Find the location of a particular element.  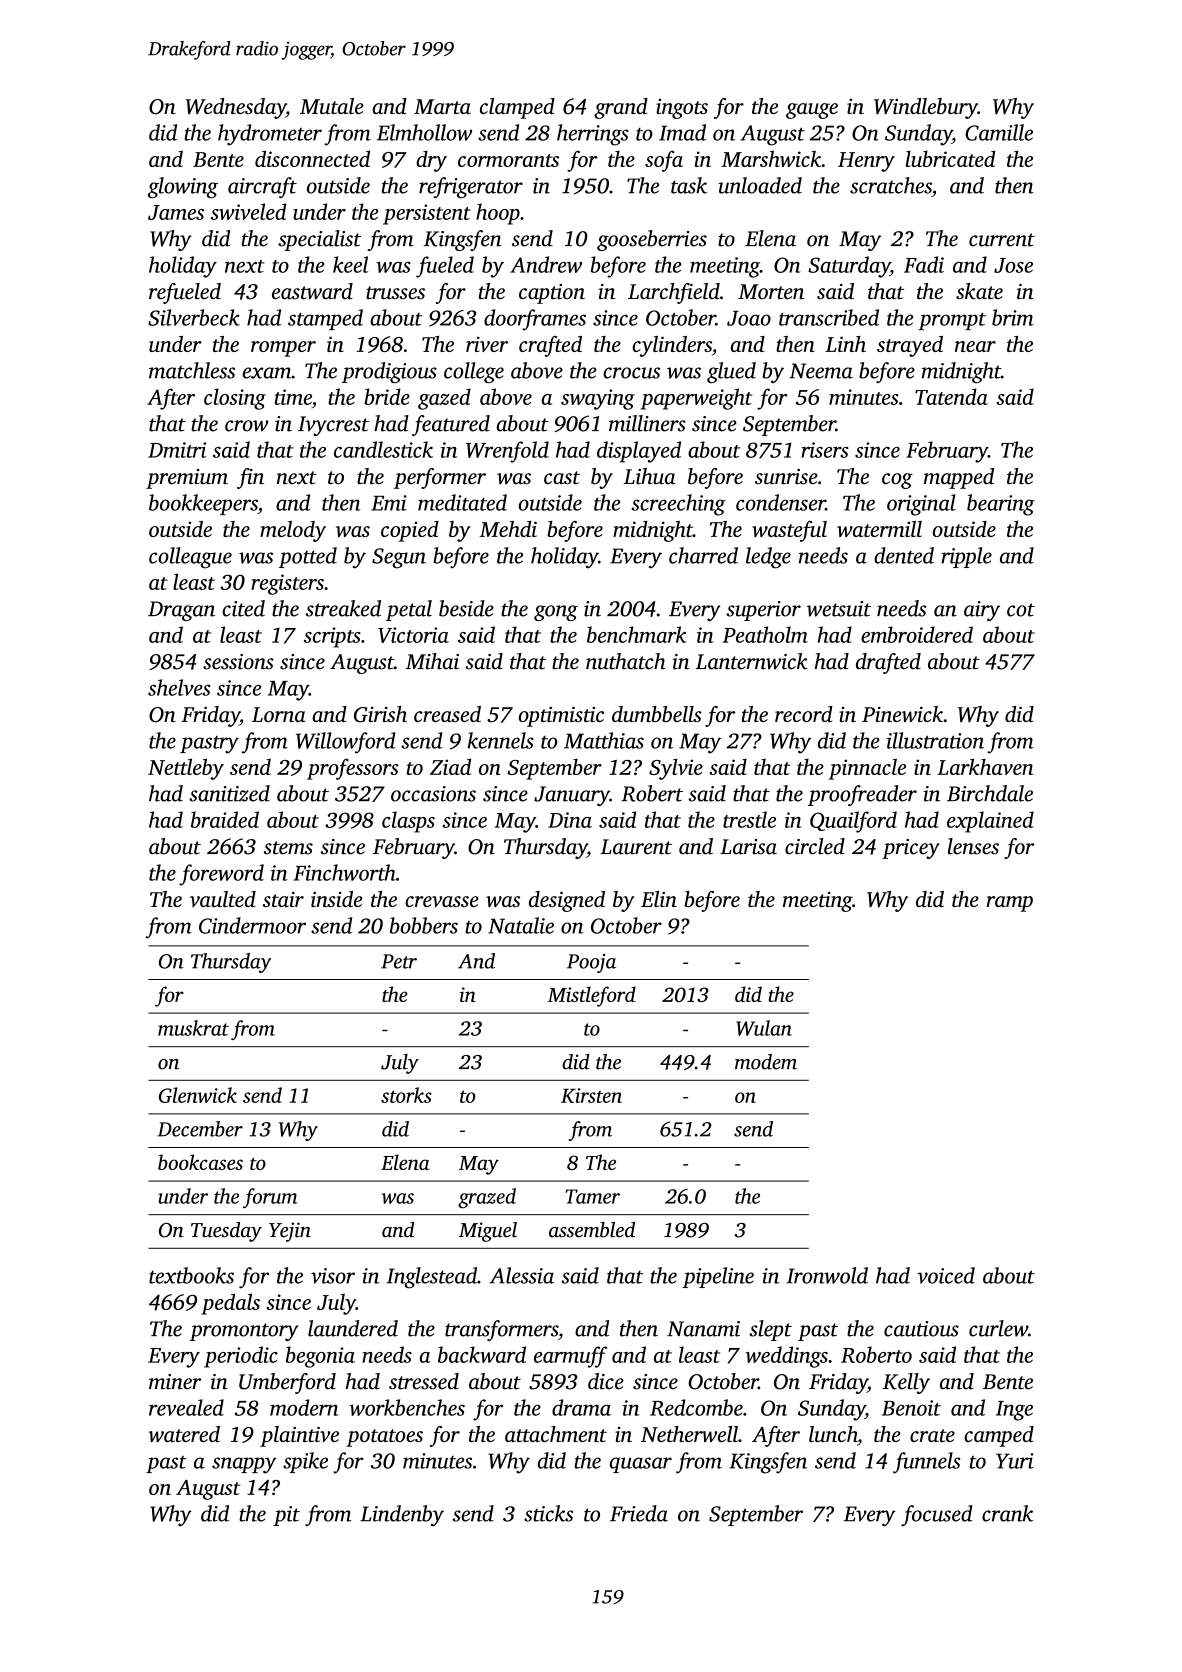

Lindenby is located at coordinates (402, 1515).
